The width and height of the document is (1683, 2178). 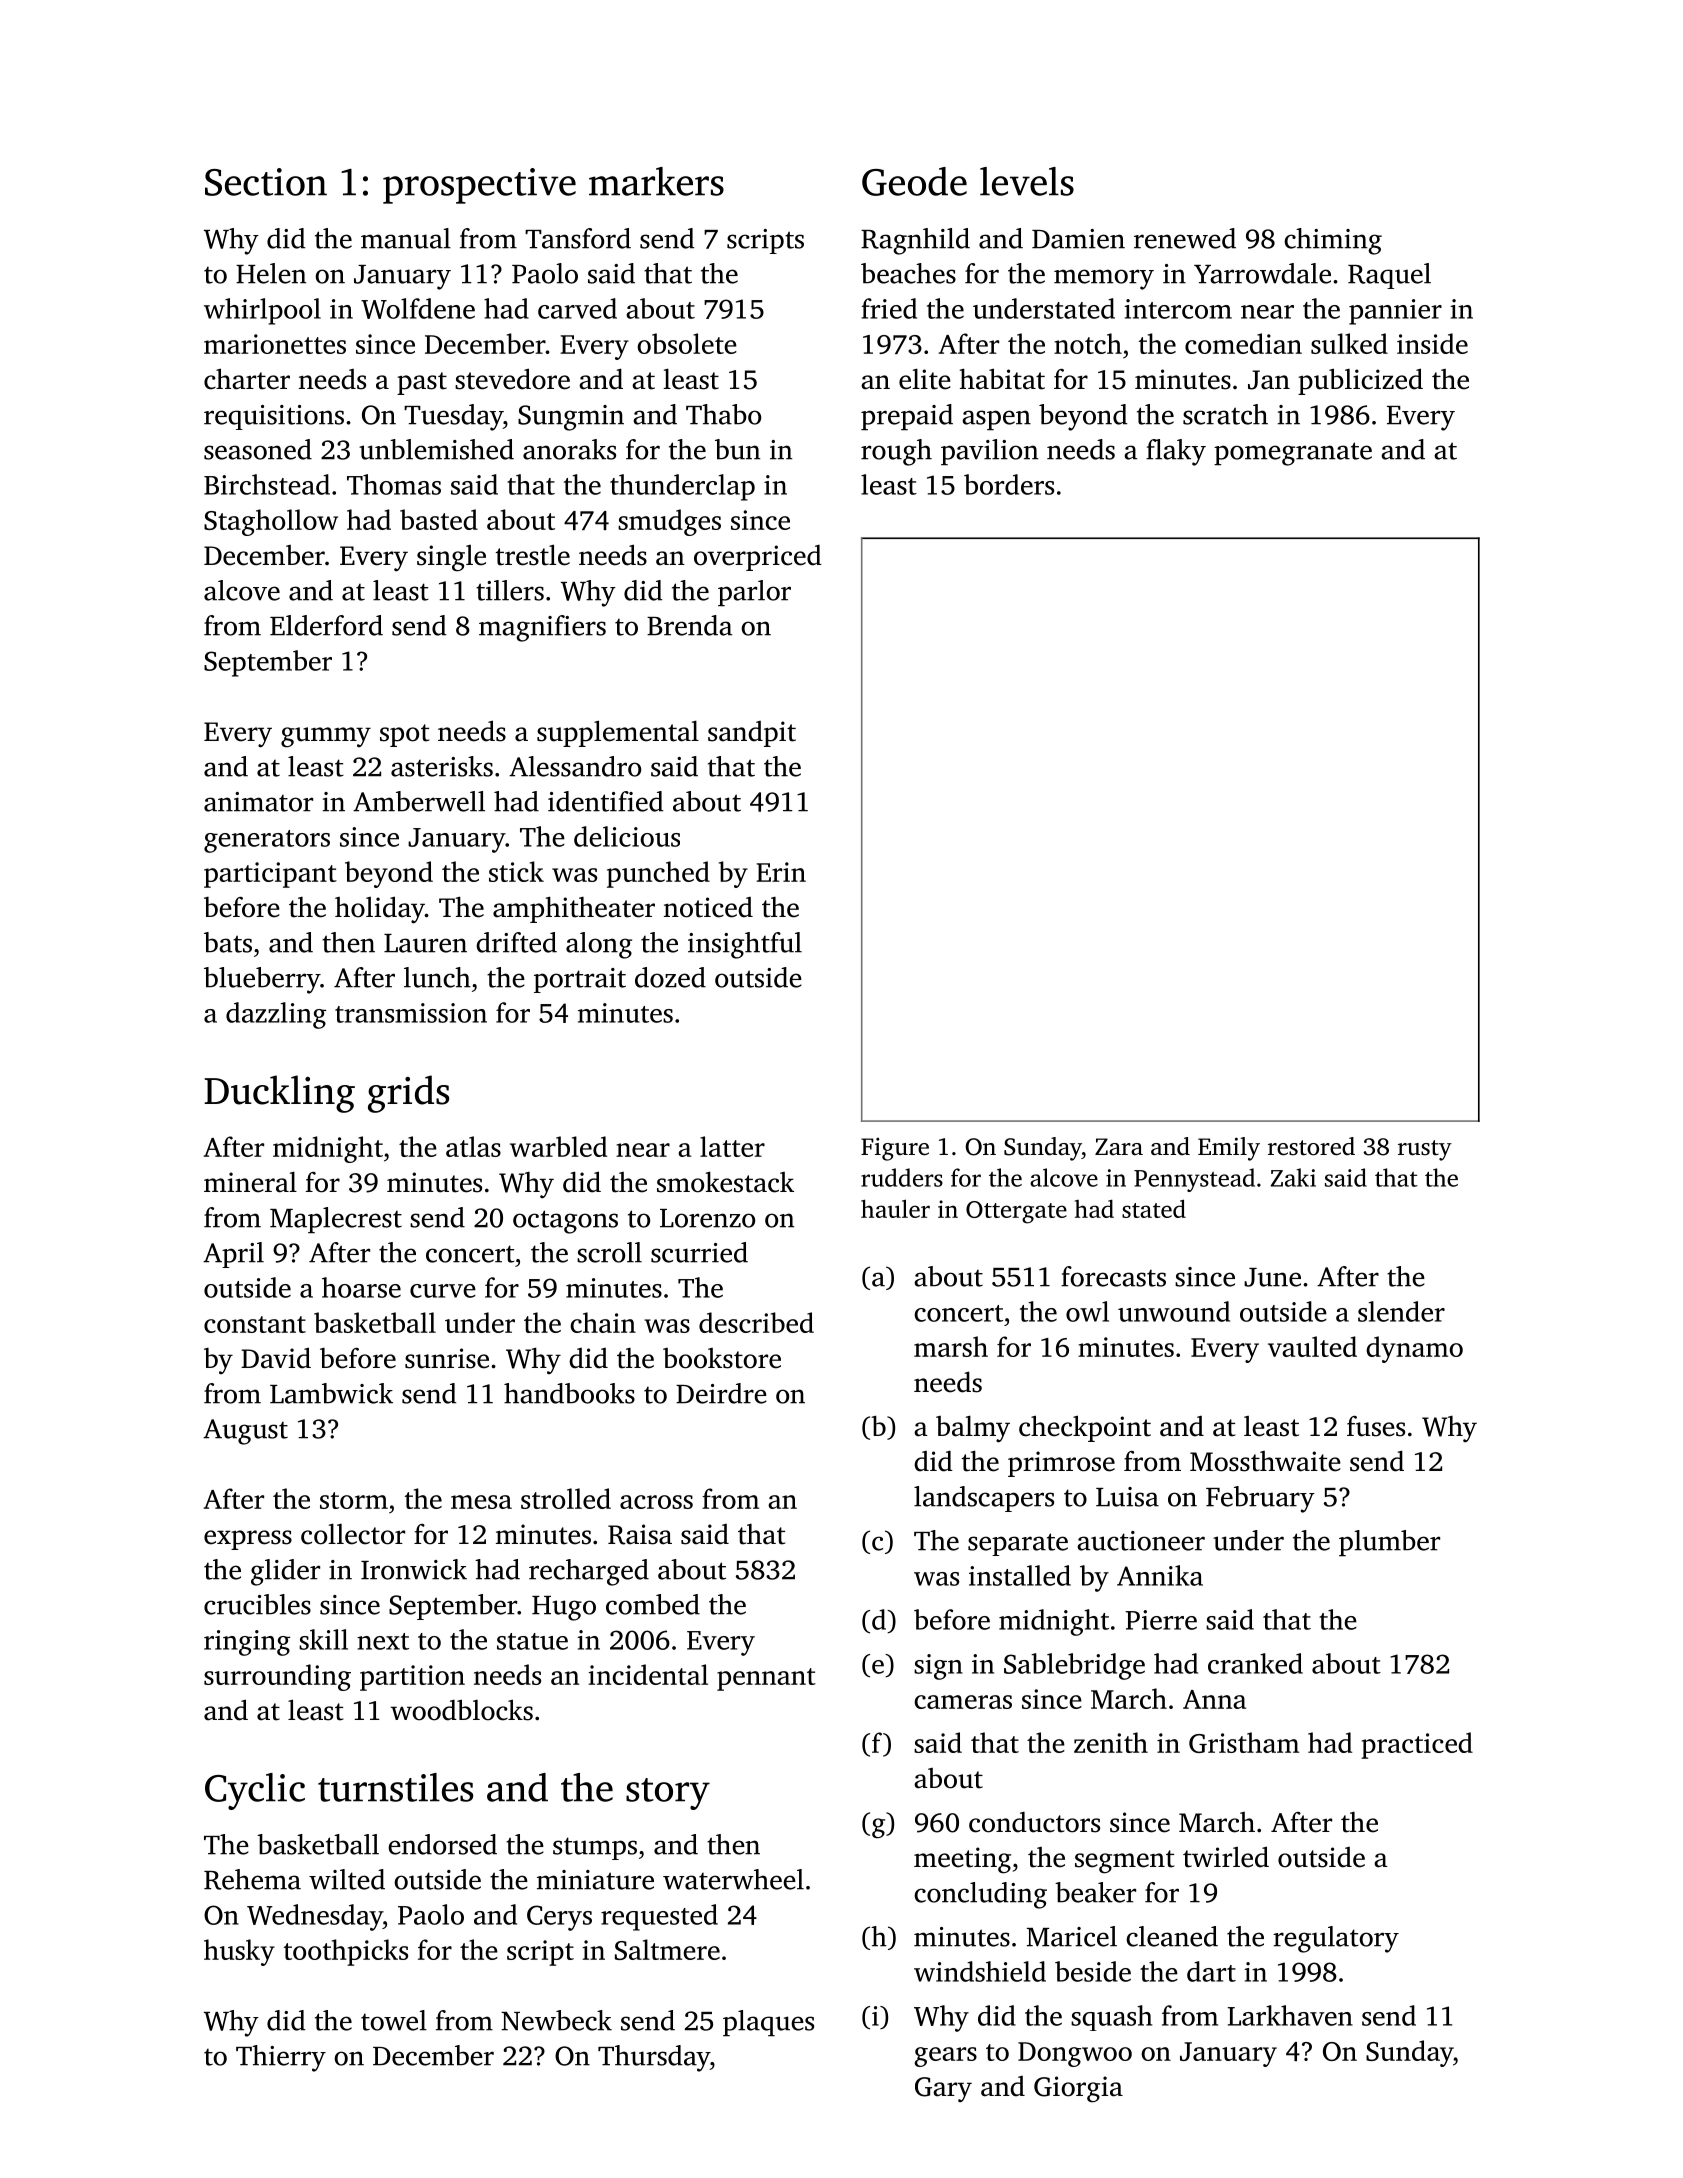 What do you see at coordinates (228, 942) in the document?
I see `bats` at bounding box center [228, 942].
